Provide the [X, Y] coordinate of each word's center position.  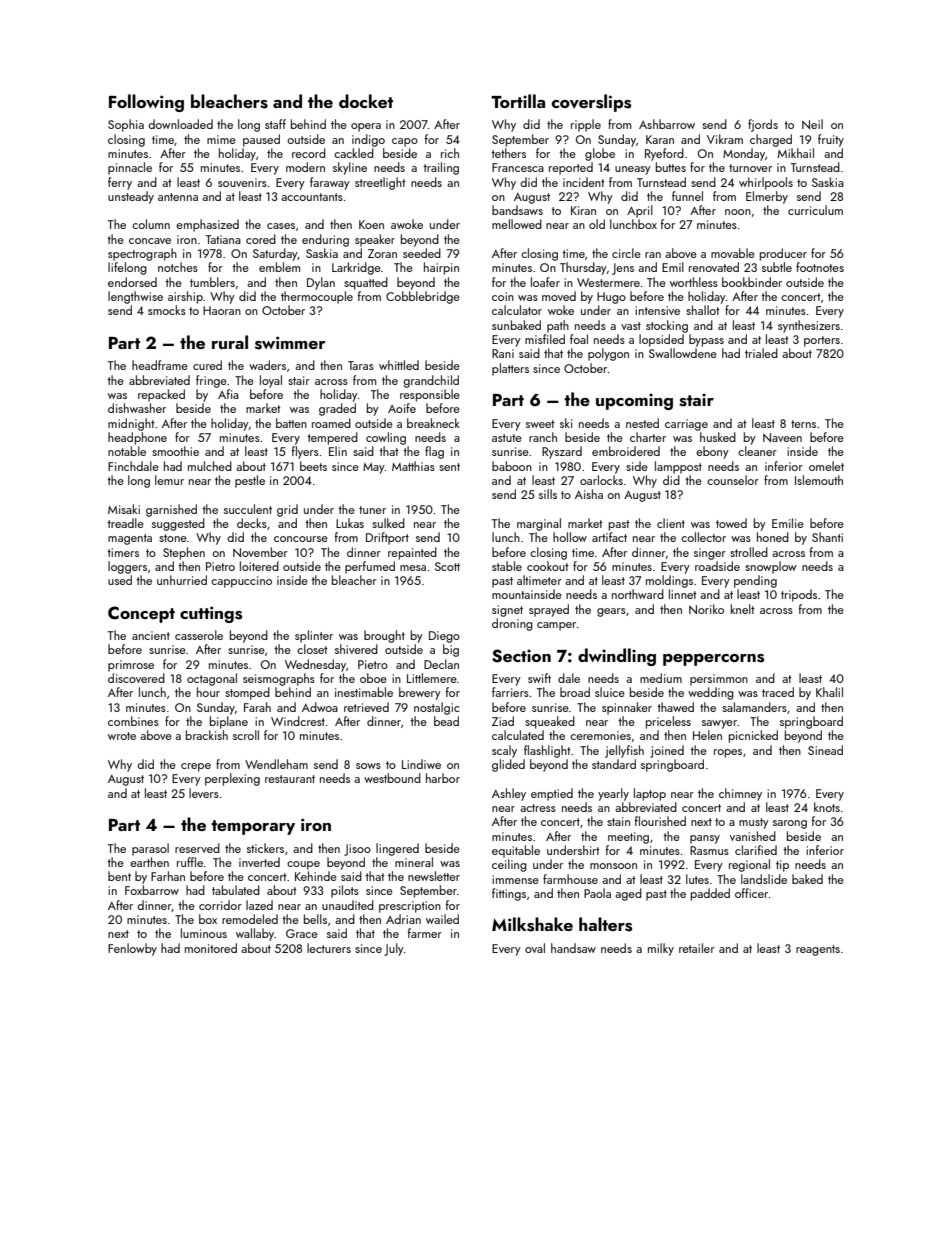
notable [127, 451]
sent [449, 467]
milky [661, 949]
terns [803, 424]
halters [605, 924]
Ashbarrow [667, 124]
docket [366, 101]
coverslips [591, 103]
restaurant [290, 779]
